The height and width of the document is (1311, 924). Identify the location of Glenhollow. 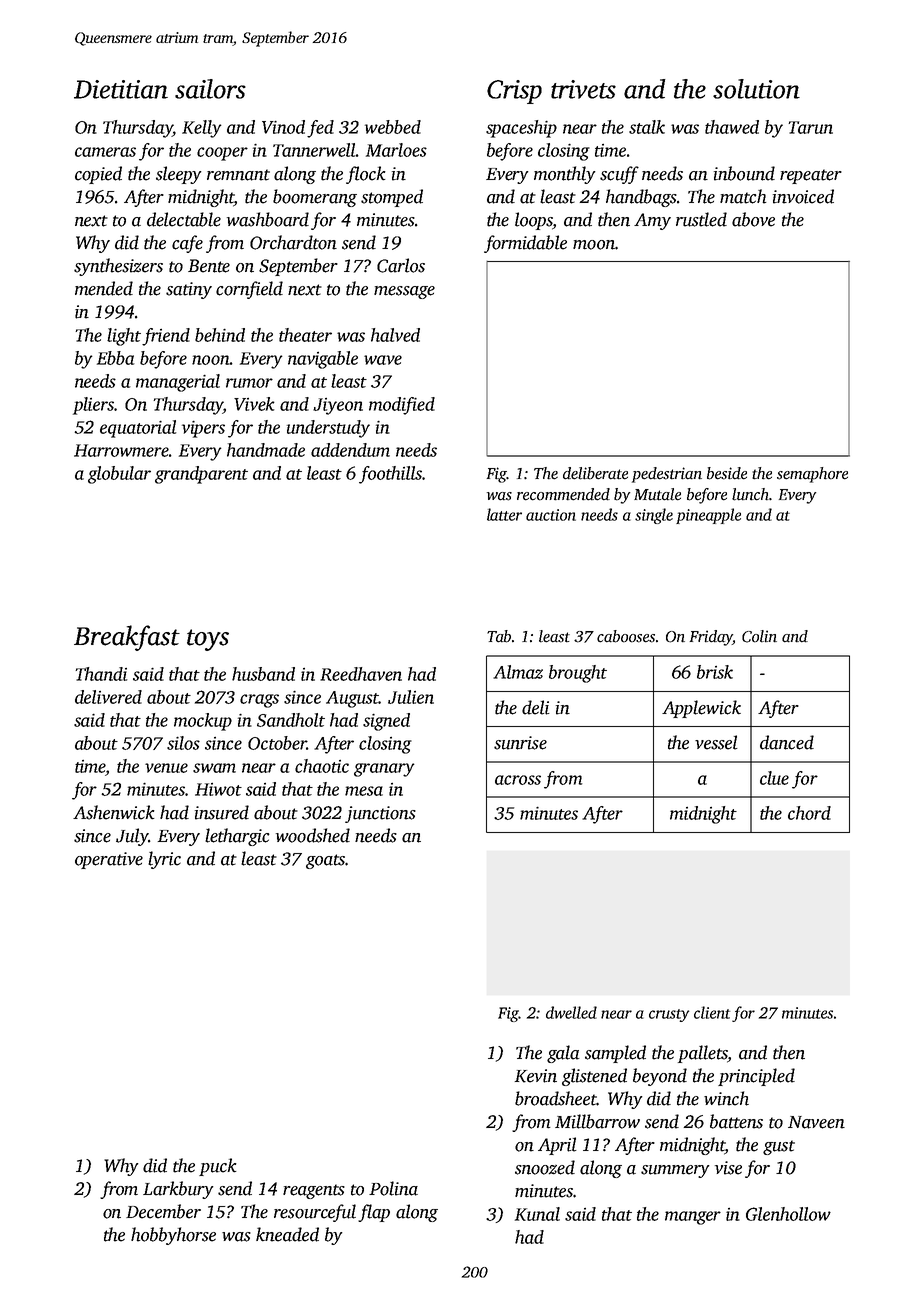
(788, 1214).
